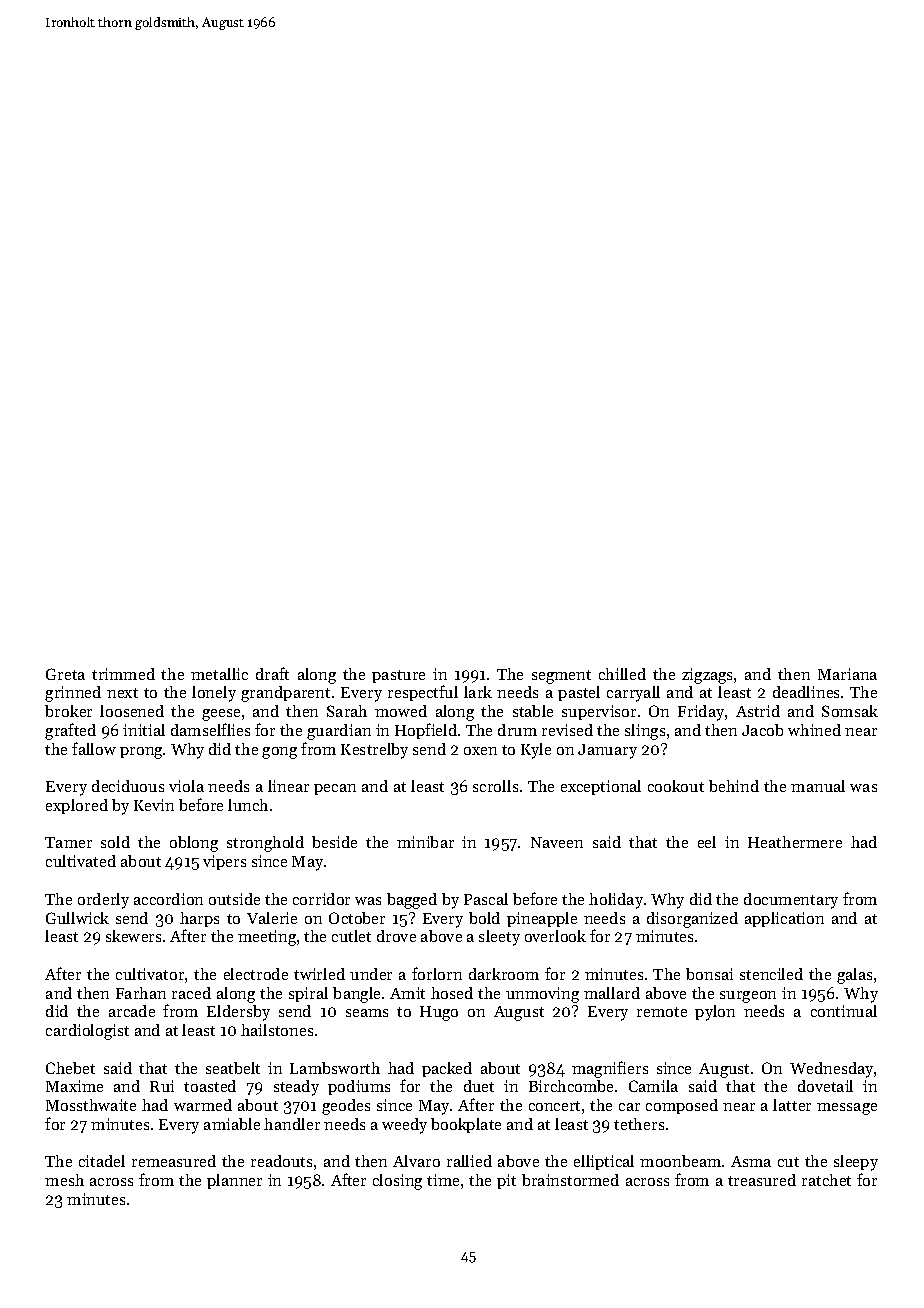 The image size is (924, 1308). What do you see at coordinates (850, 711) in the screenshot?
I see `Somsak` at bounding box center [850, 711].
